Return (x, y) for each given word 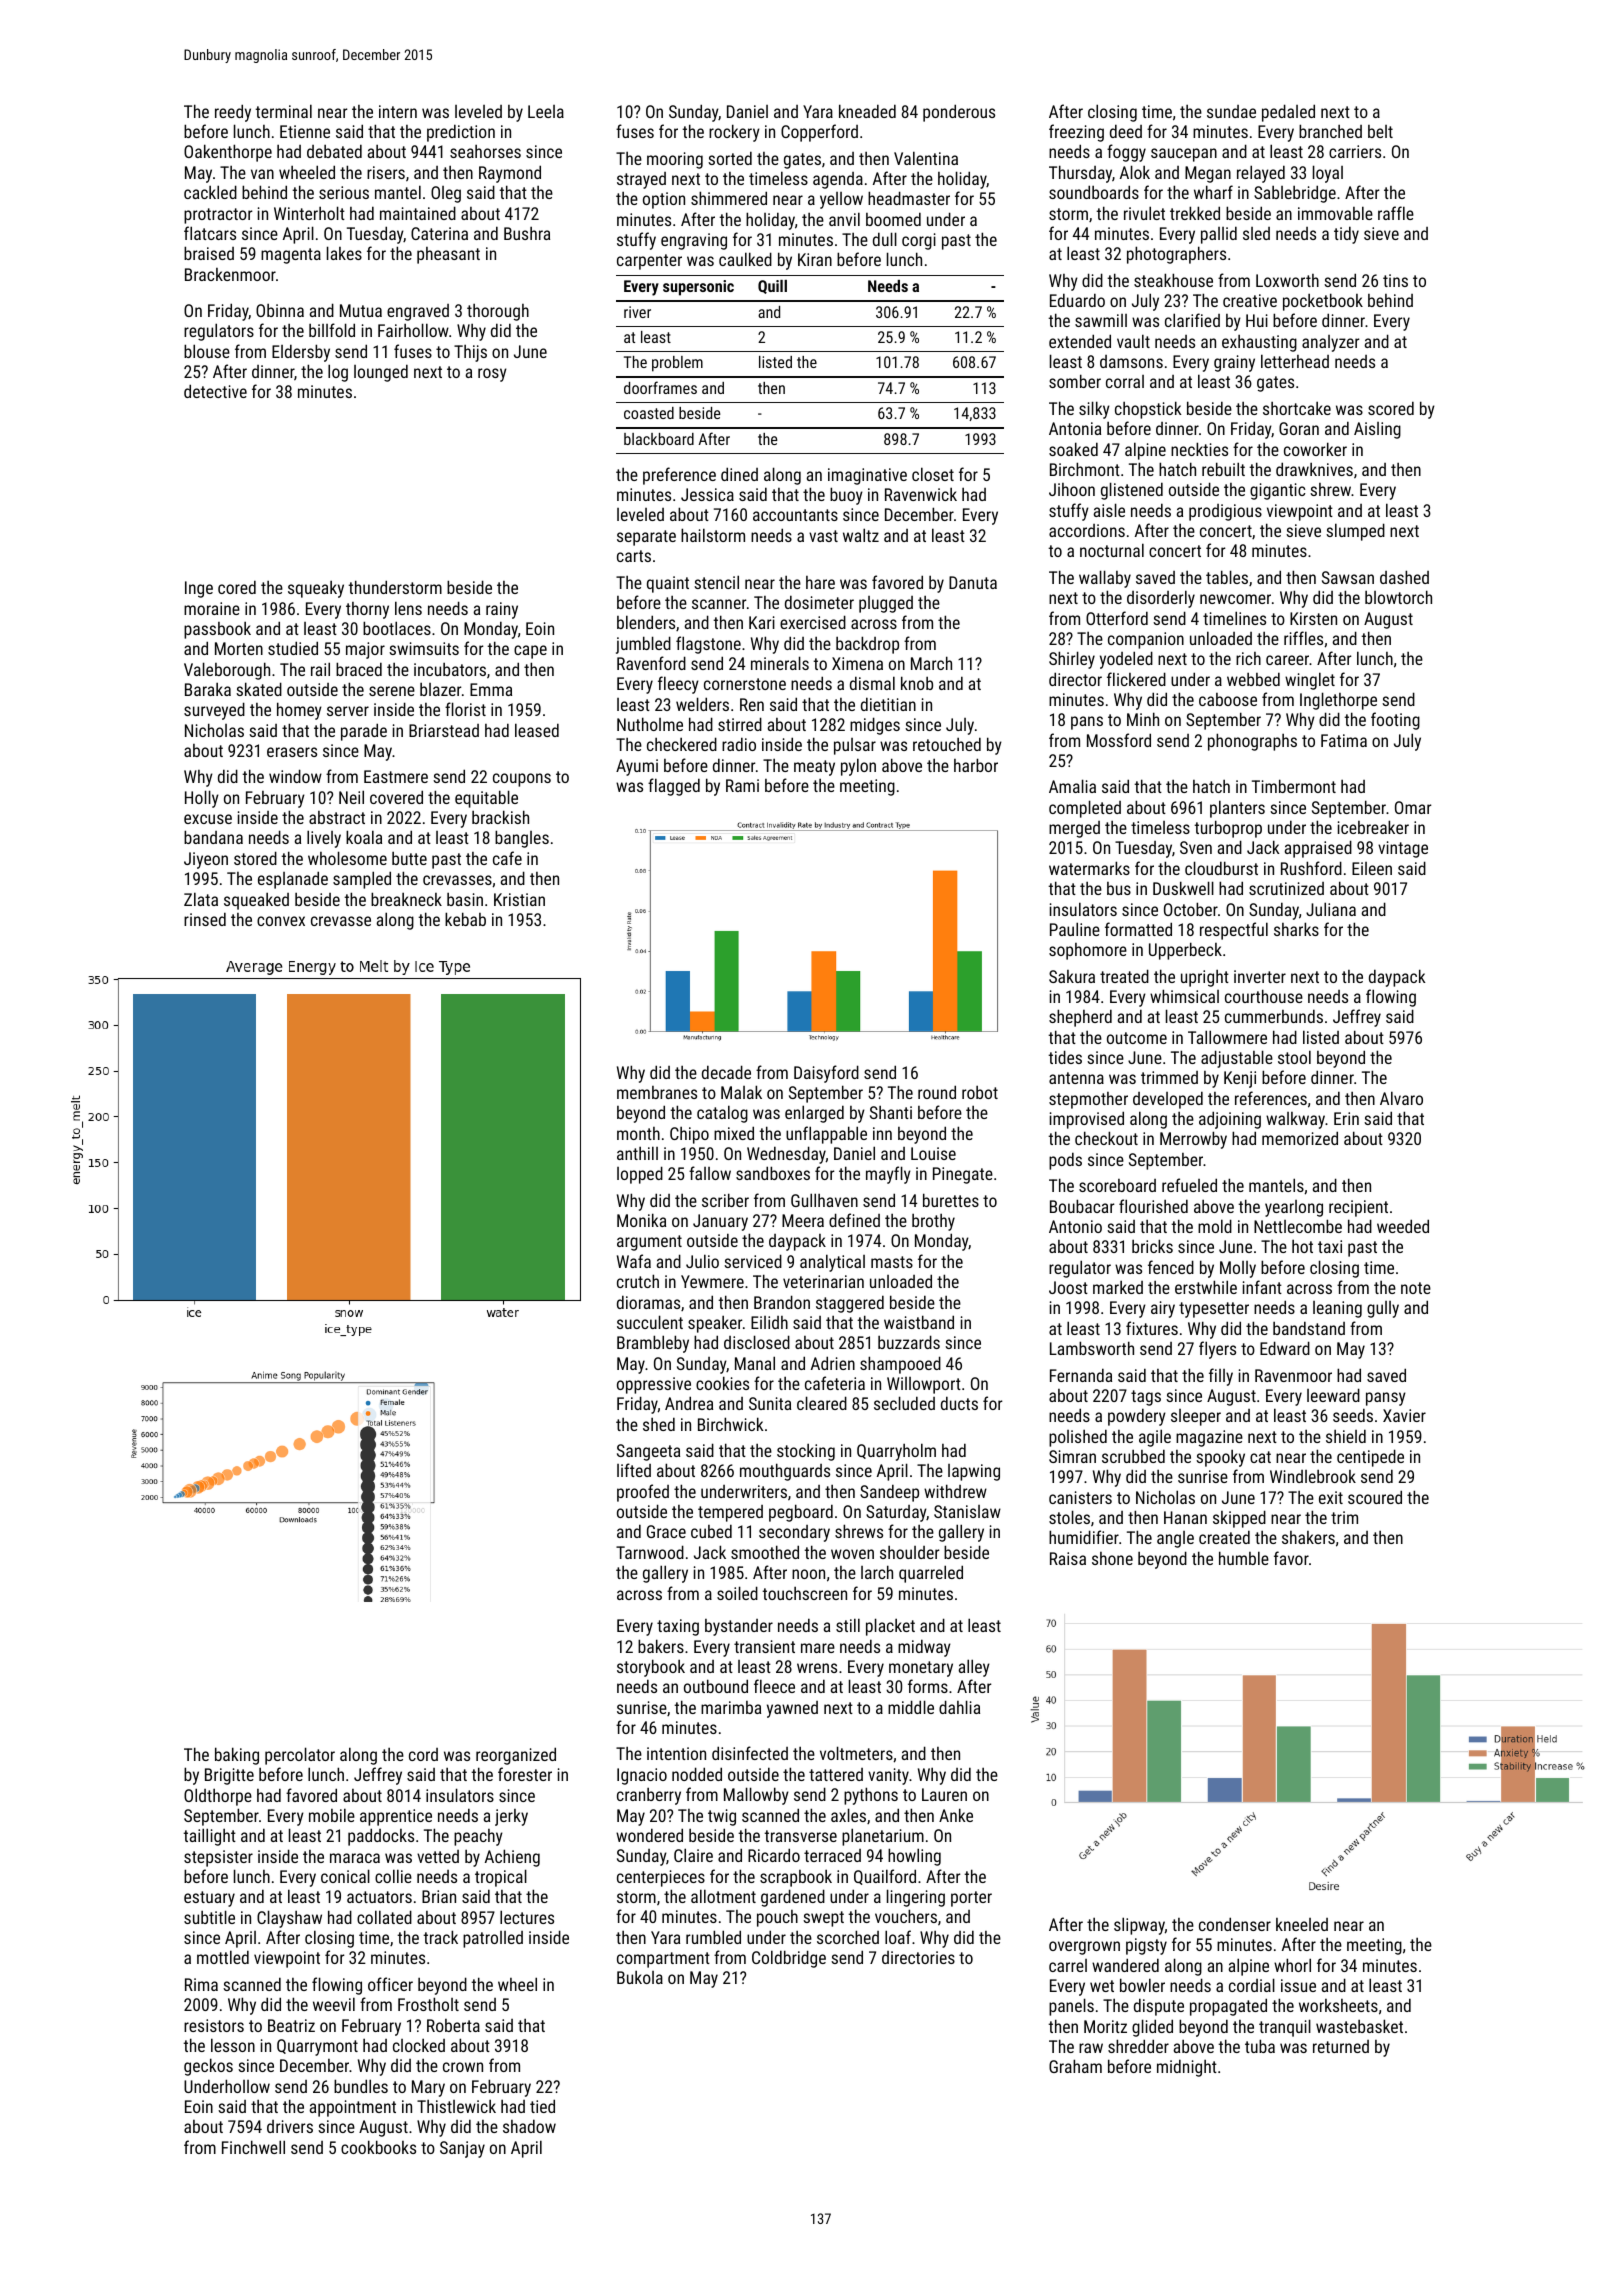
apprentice (396, 1817)
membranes (657, 1092)
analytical (832, 1263)
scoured (1375, 1497)
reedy (233, 113)
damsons (1131, 361)
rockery (734, 133)
